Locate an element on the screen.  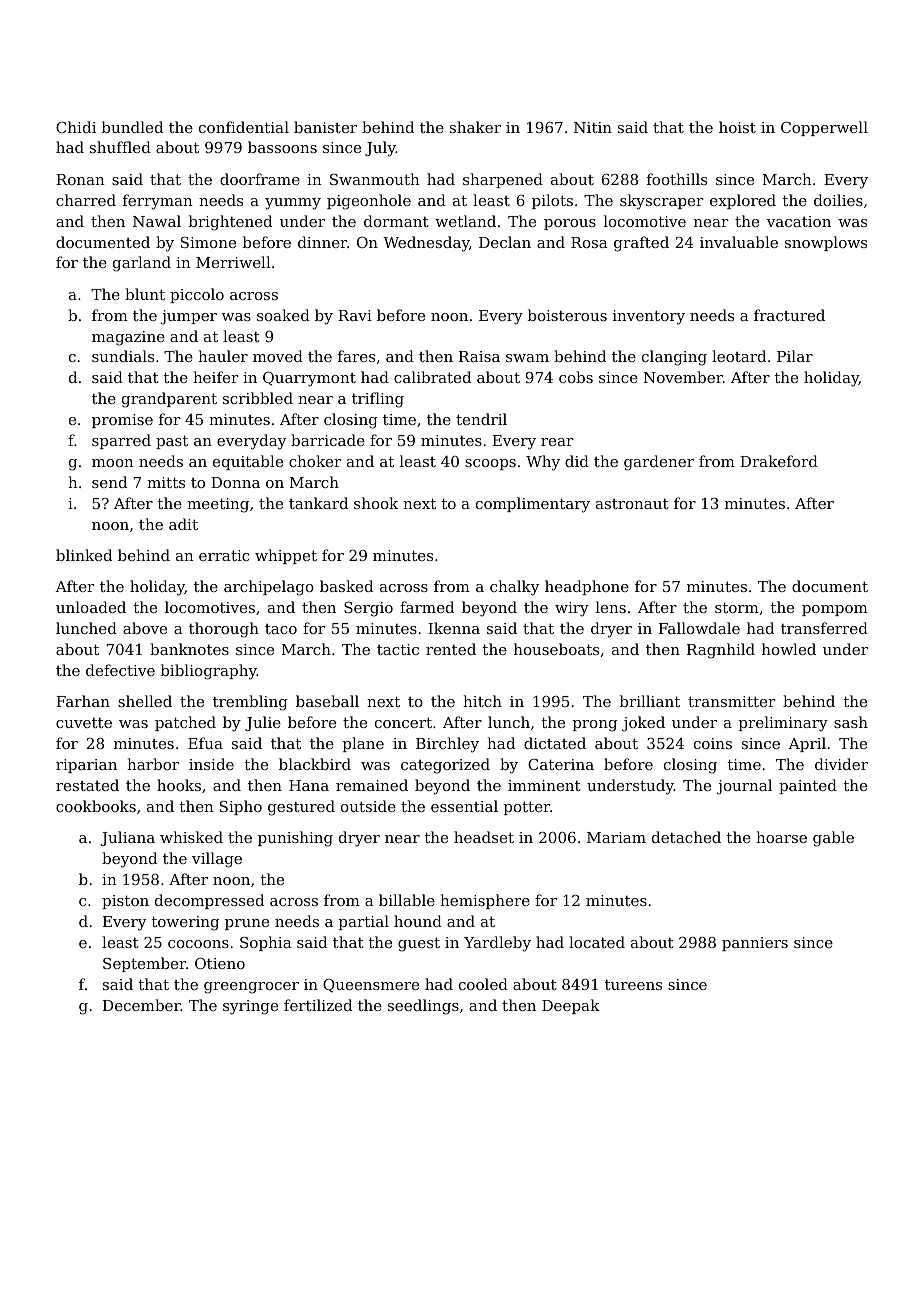
blinked is located at coordinates (84, 555).
